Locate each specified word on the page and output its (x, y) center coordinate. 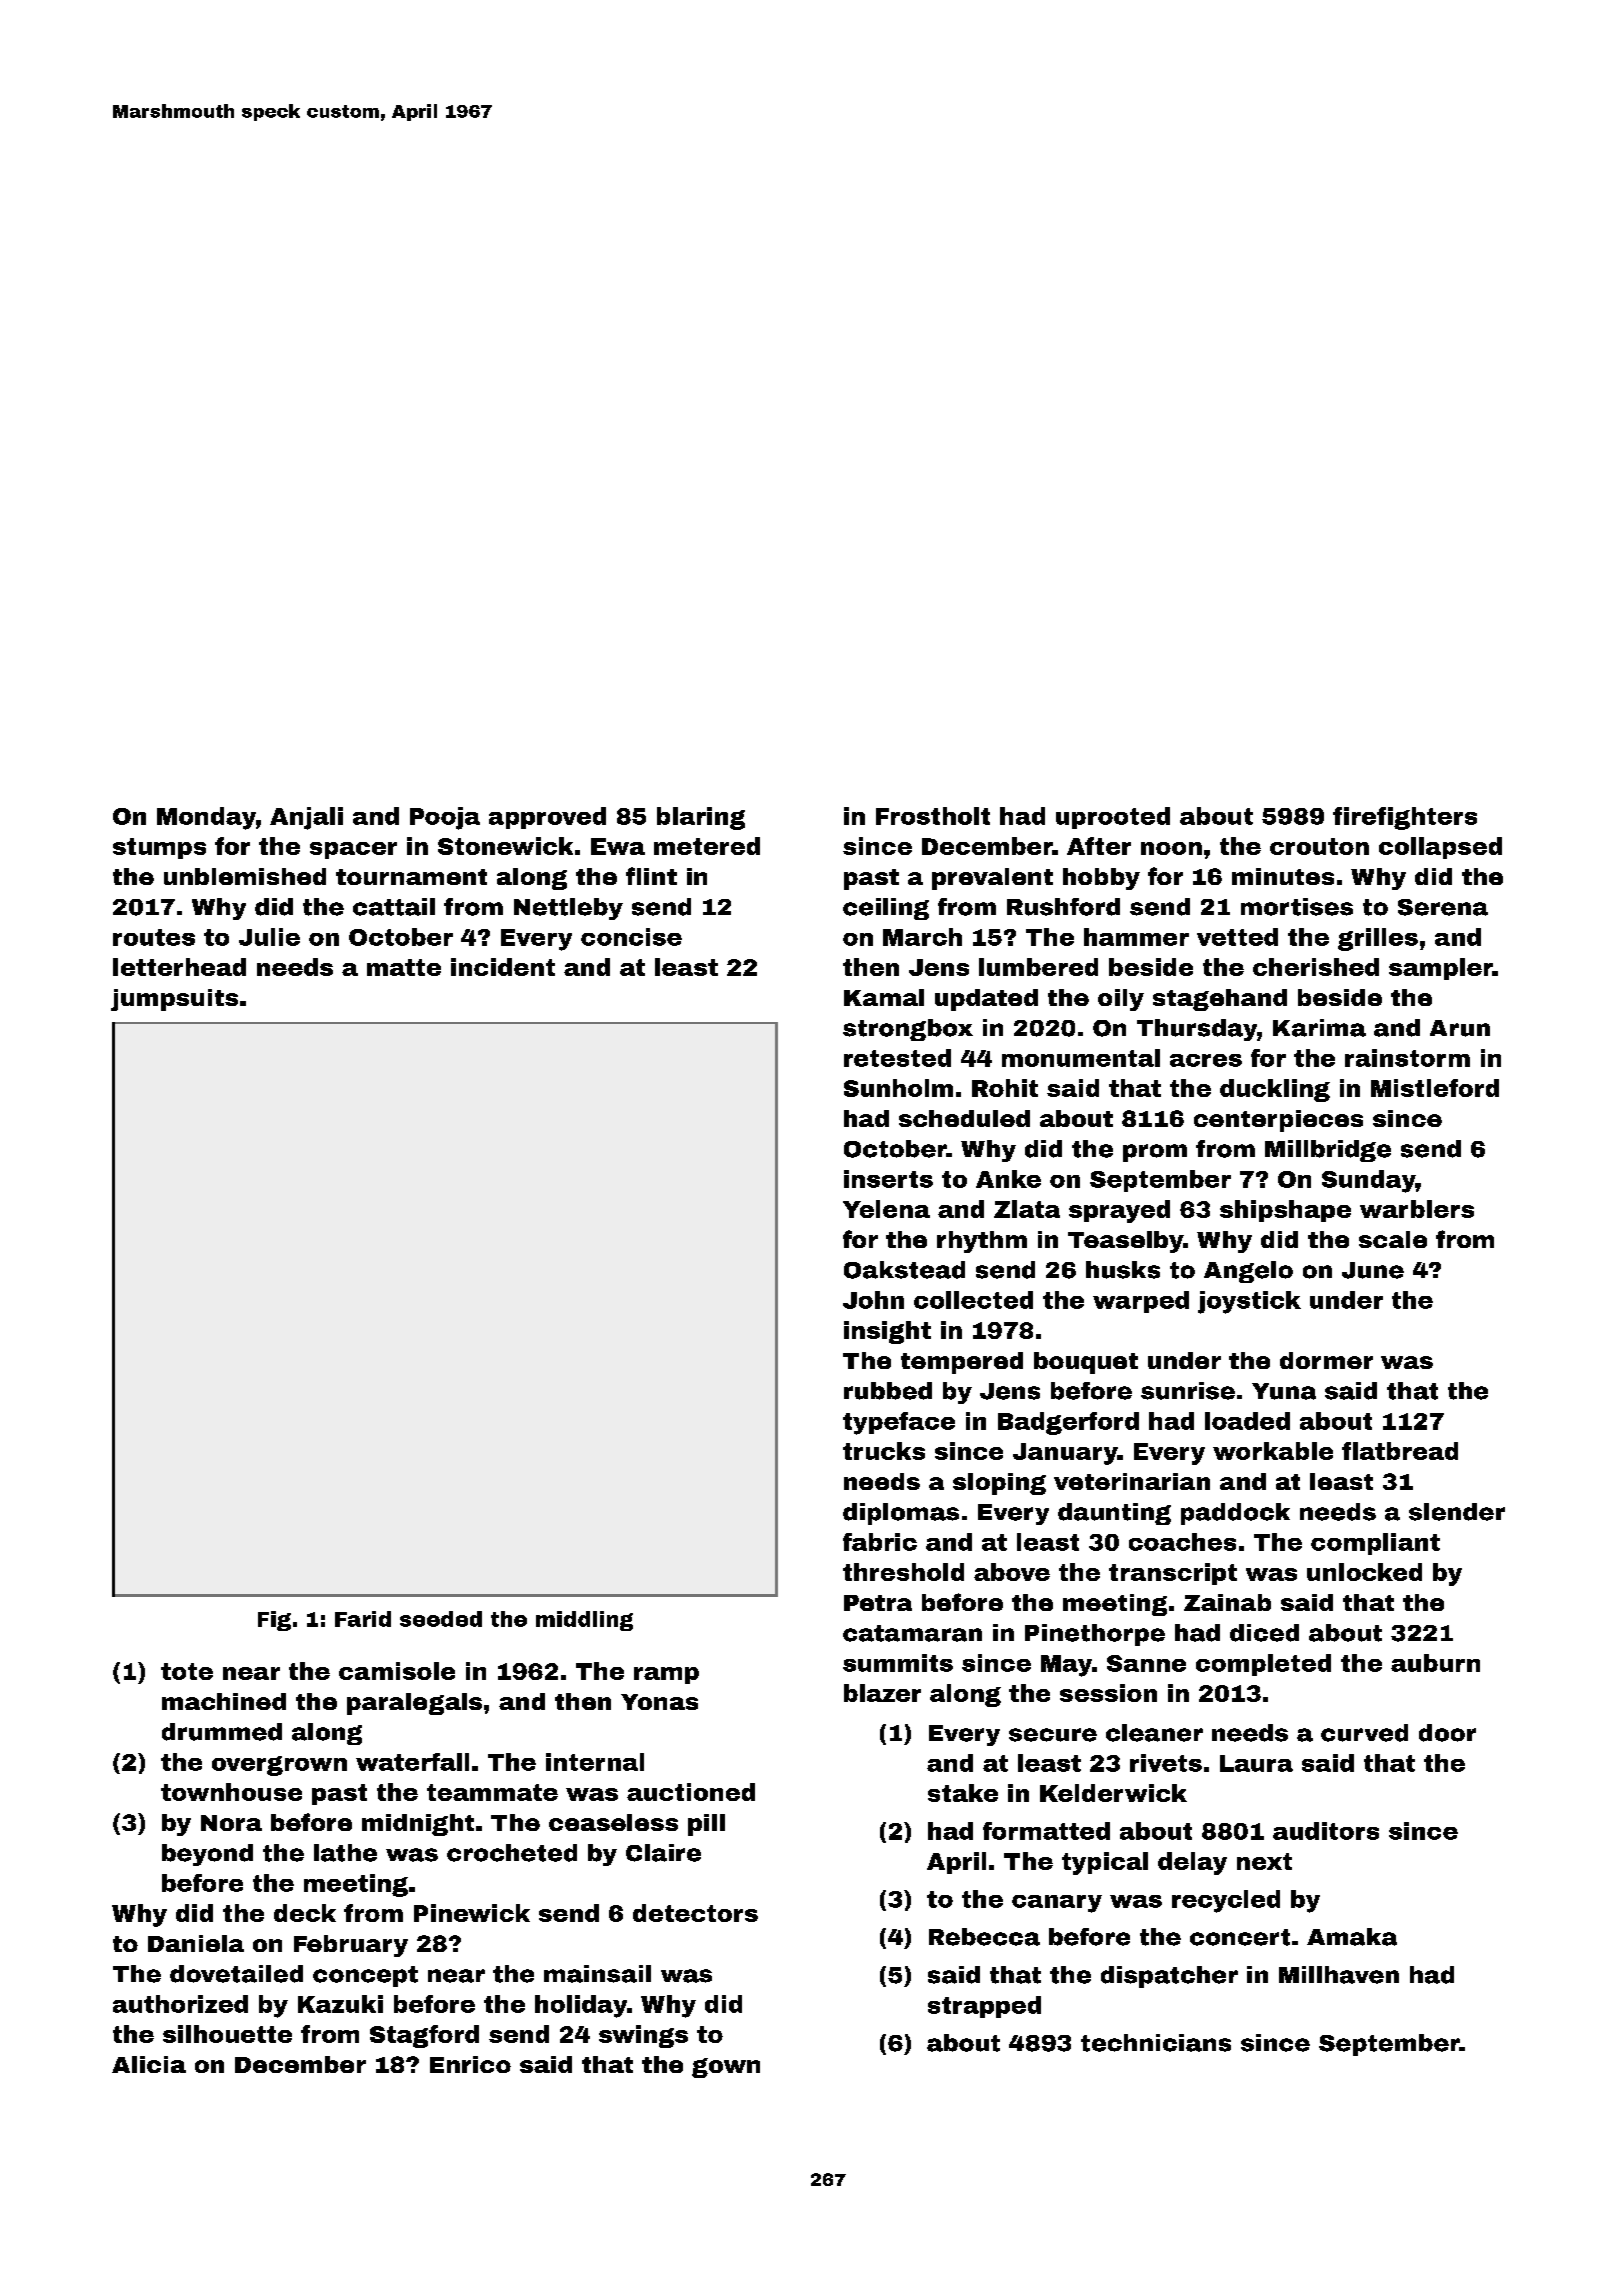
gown (726, 2068)
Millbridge (1328, 1151)
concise (631, 937)
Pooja (445, 818)
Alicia (149, 2064)
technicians (1156, 2043)
